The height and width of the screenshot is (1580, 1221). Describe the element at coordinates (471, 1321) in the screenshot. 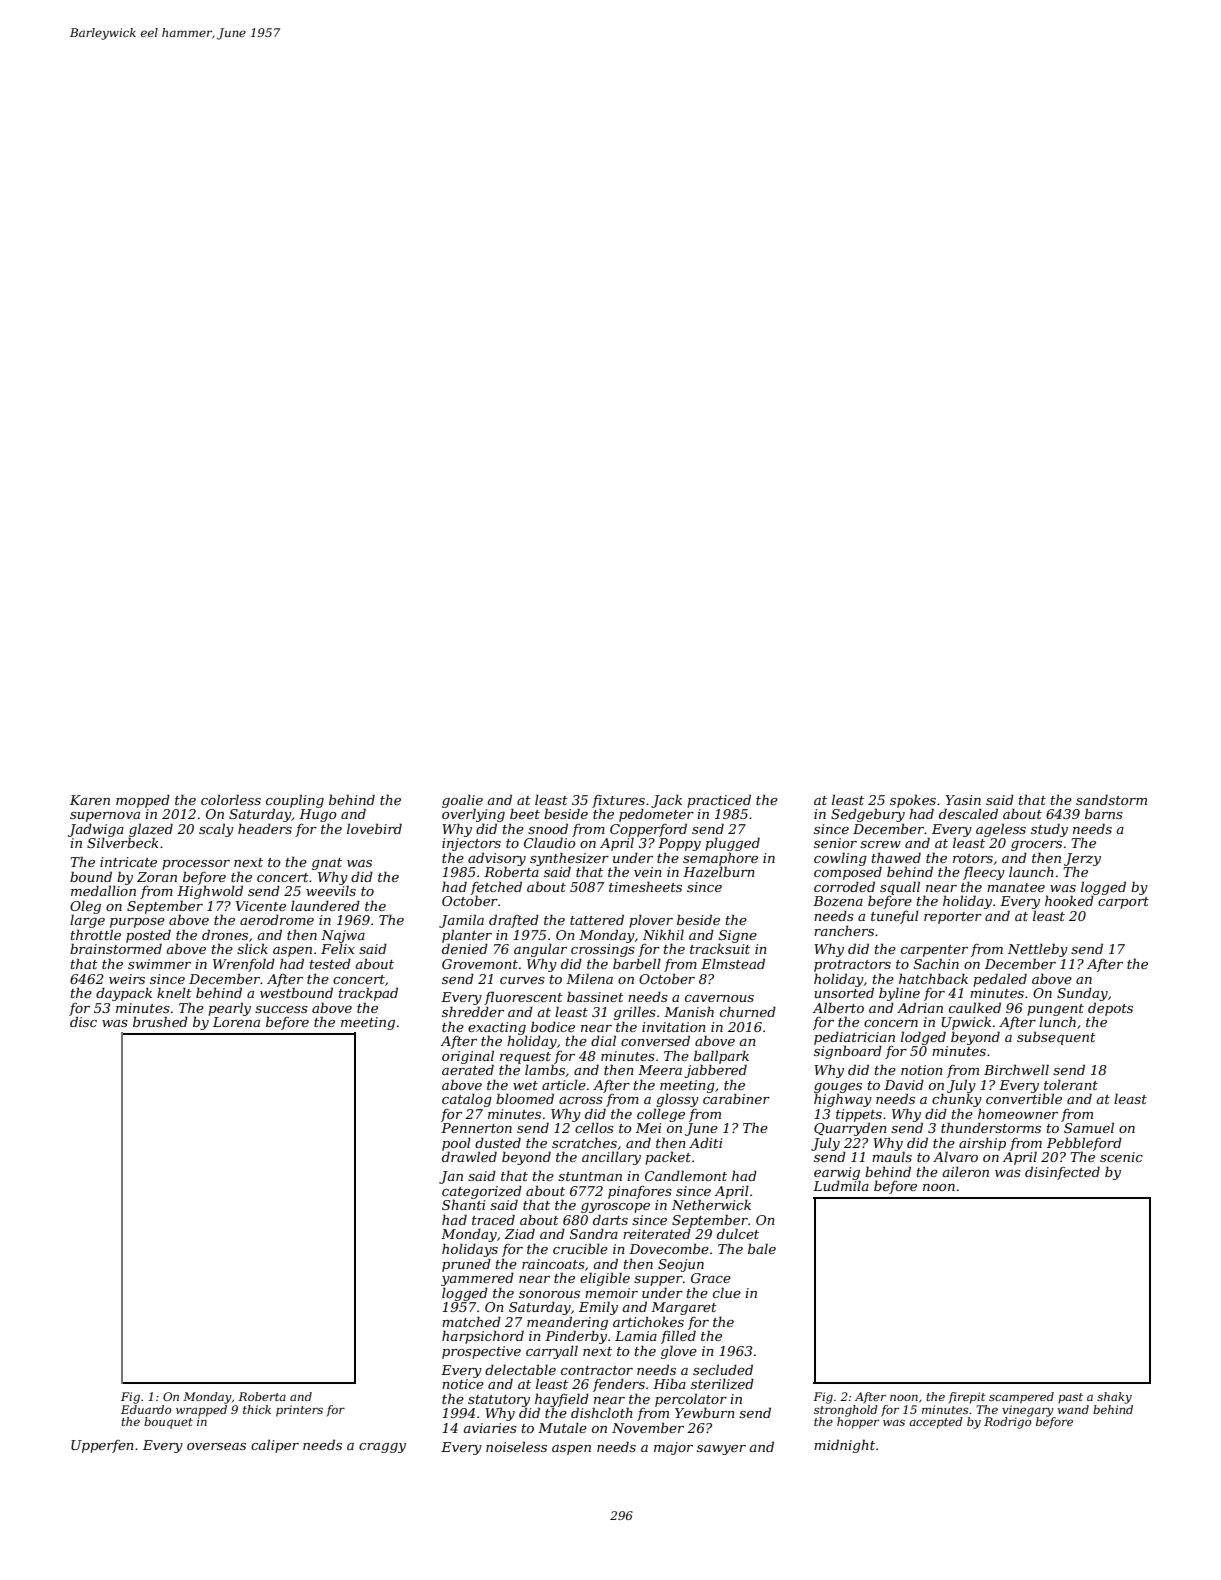

I see `matched` at that location.
